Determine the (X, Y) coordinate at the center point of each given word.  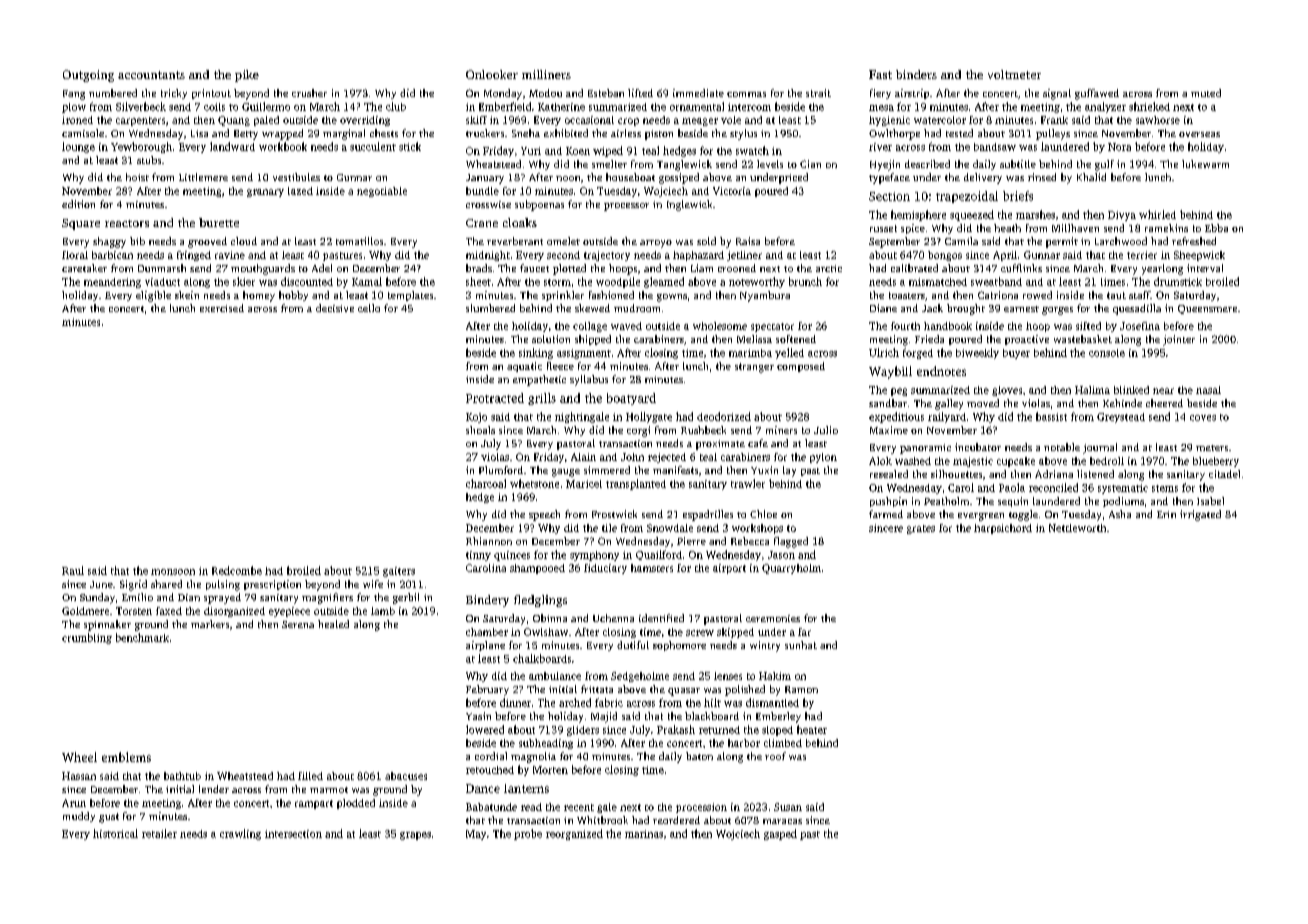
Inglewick (689, 205)
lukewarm (1205, 164)
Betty (246, 135)
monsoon (173, 572)
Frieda (929, 339)
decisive (335, 308)
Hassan (79, 776)
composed (801, 367)
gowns (672, 298)
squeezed (972, 215)
